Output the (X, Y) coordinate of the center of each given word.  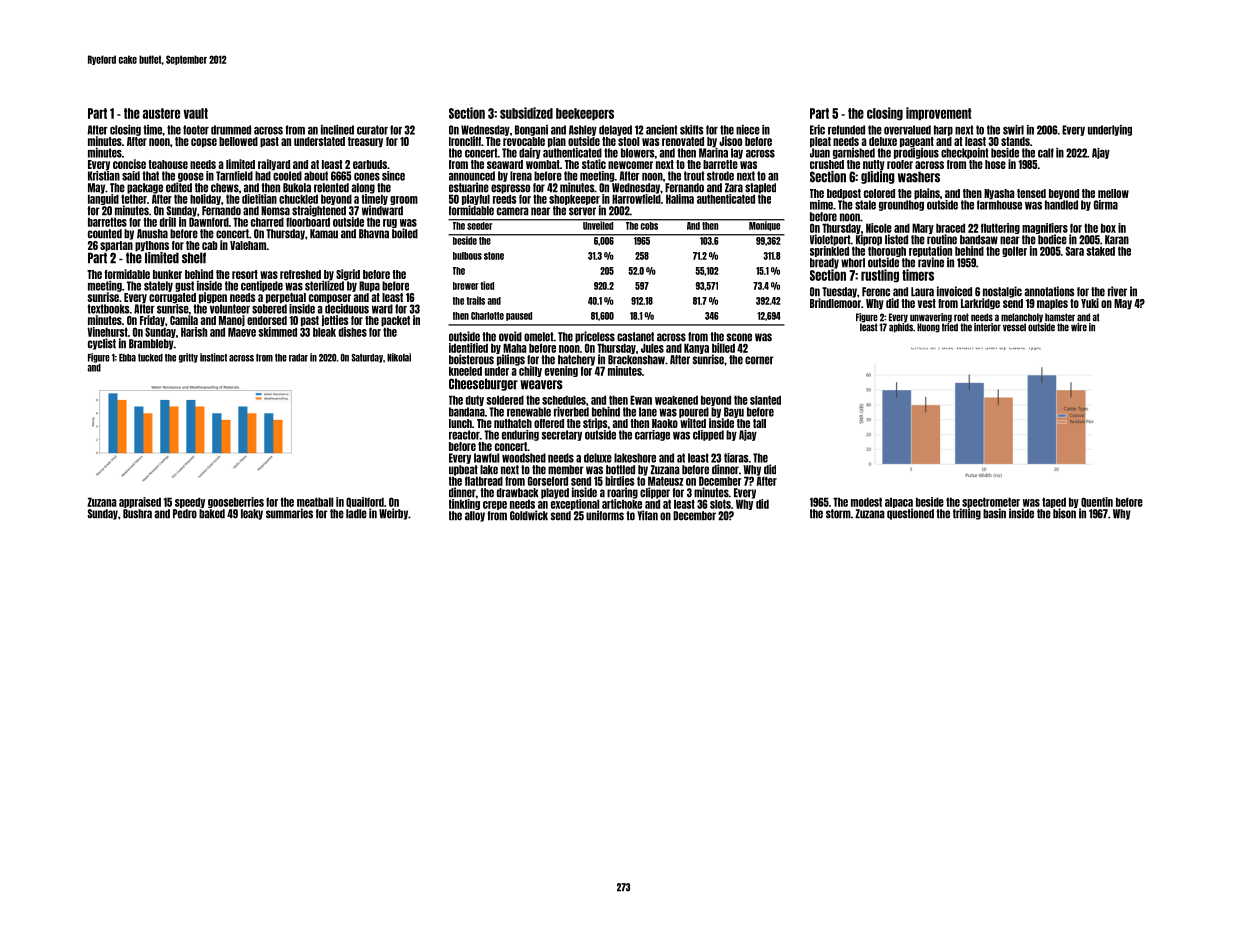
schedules (564, 400)
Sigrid (348, 275)
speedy (190, 502)
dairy (530, 153)
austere (161, 113)
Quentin (1097, 502)
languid (103, 199)
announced (472, 176)
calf (1046, 153)
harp (943, 130)
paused (519, 316)
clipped (708, 435)
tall (759, 423)
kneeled (465, 371)
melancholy (1022, 318)
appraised (140, 502)
